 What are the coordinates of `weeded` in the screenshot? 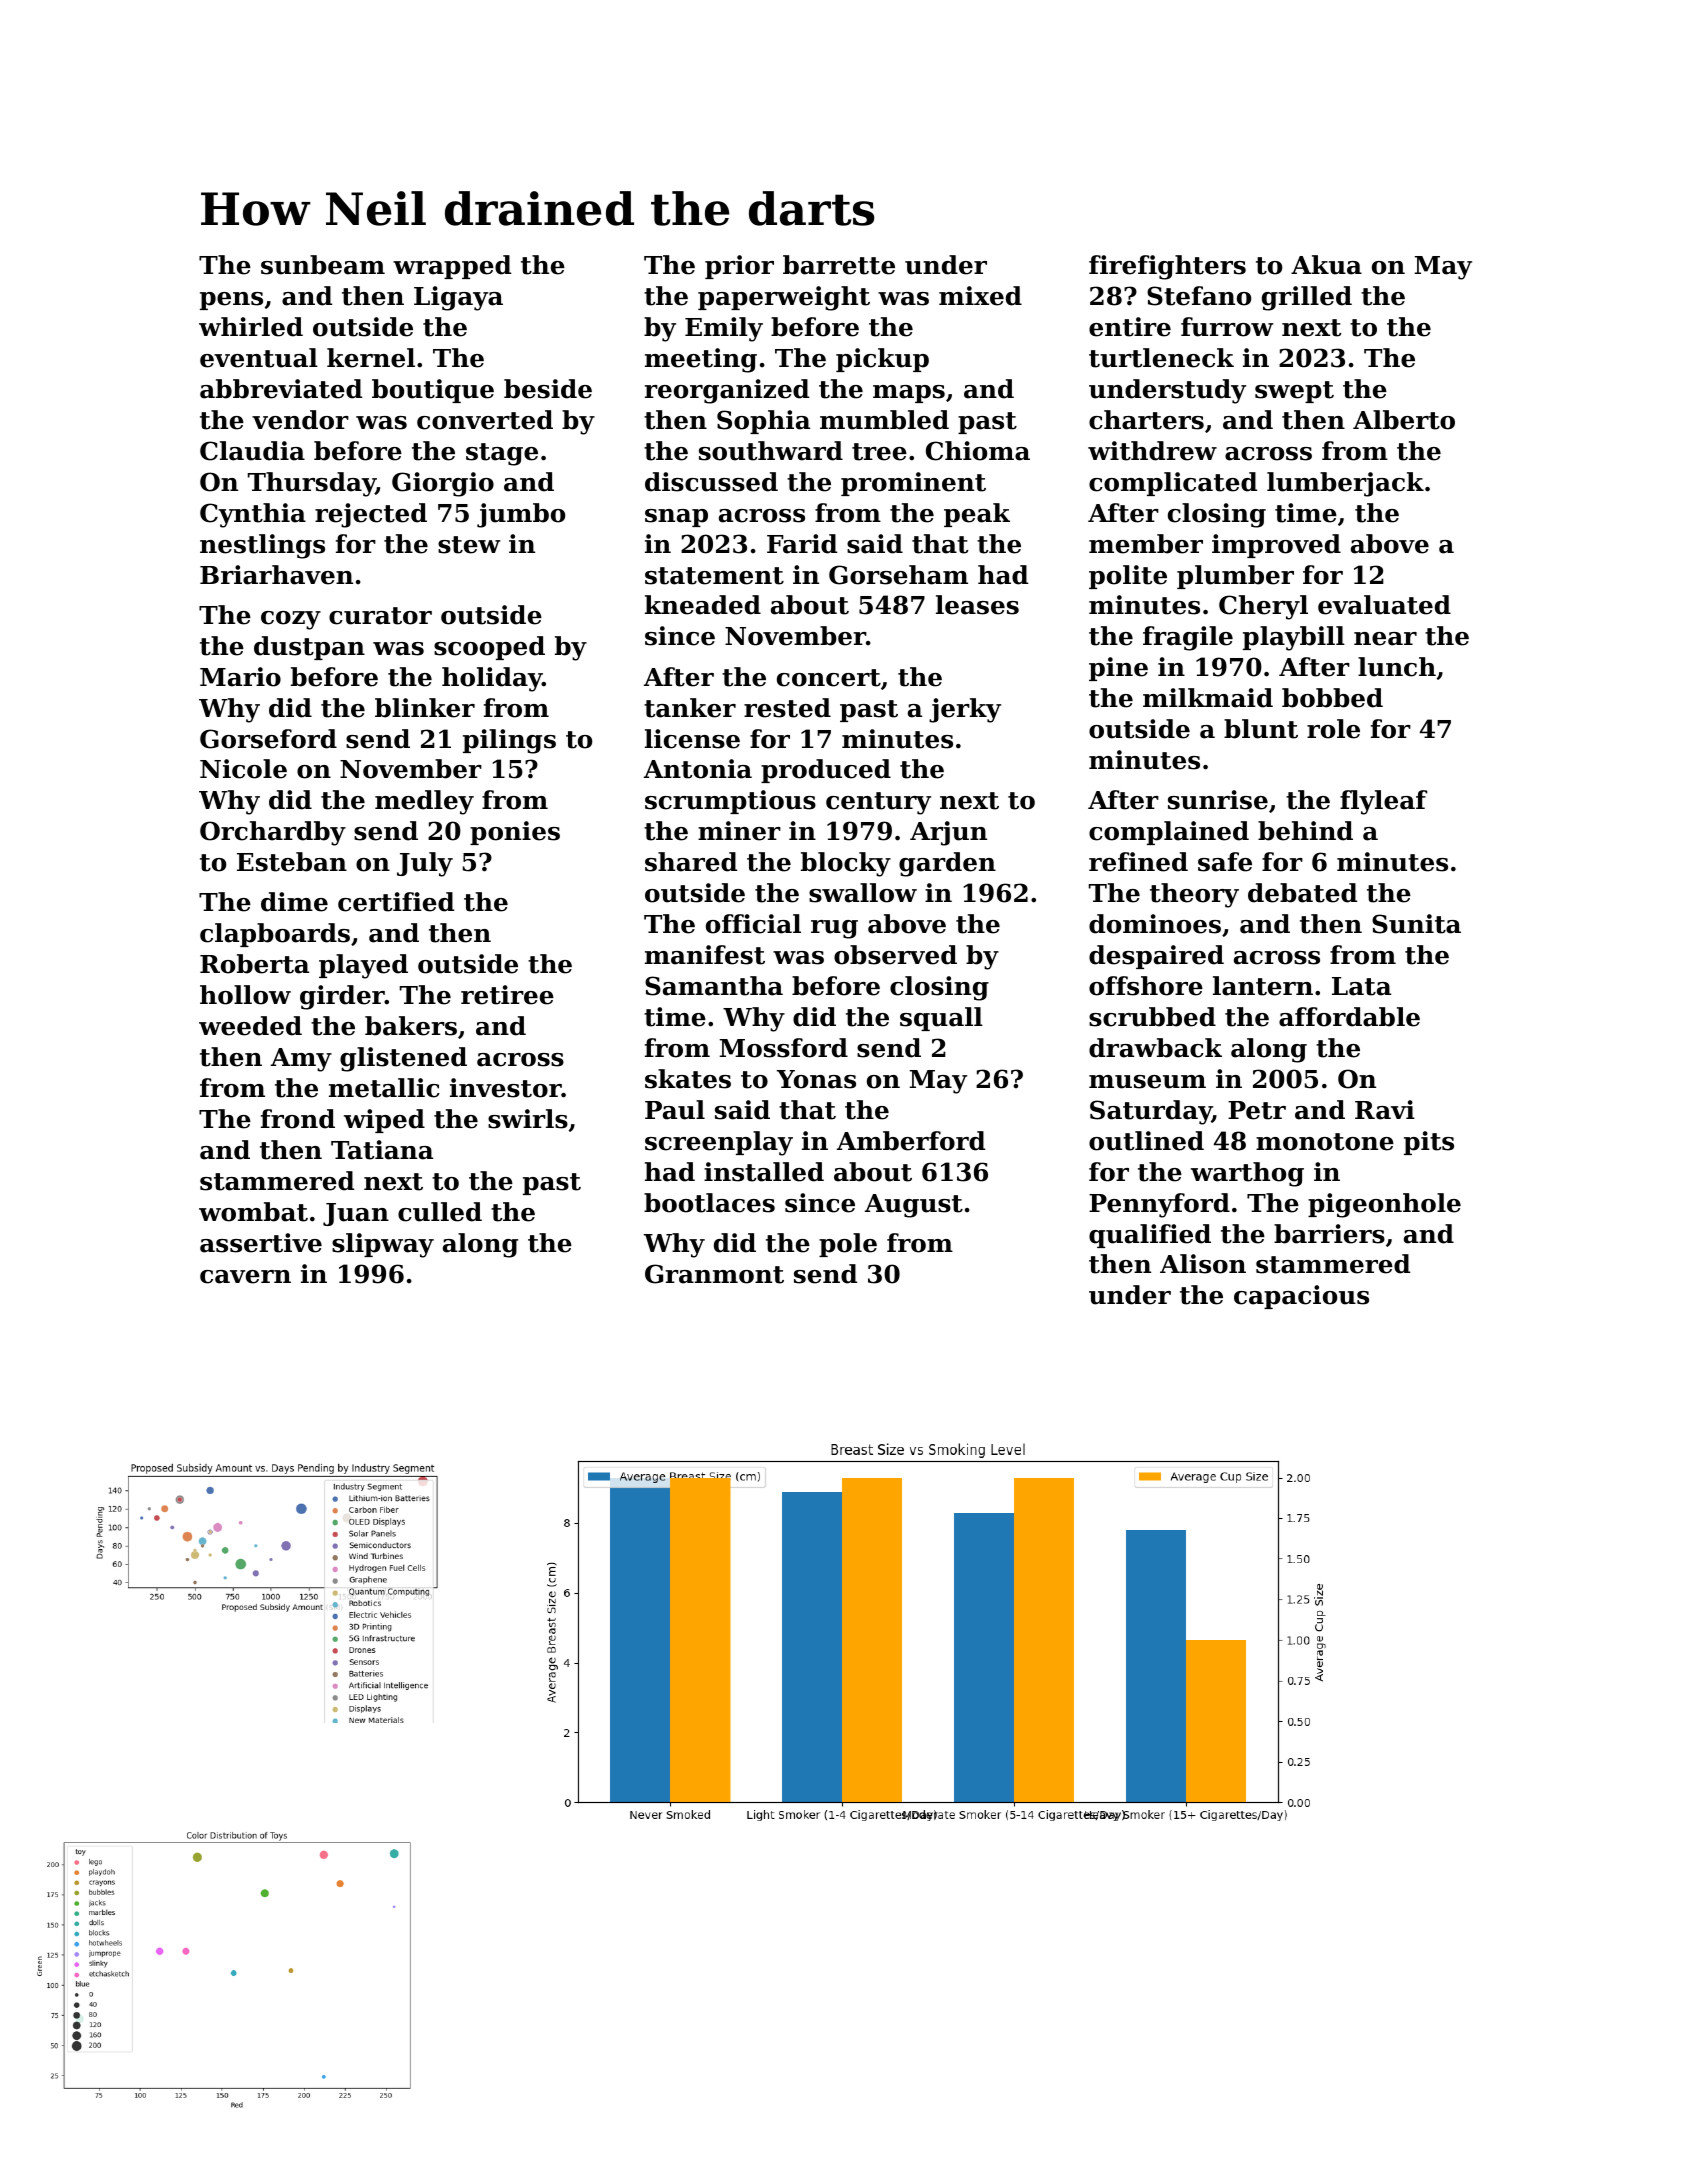 It's located at (250, 1026).
